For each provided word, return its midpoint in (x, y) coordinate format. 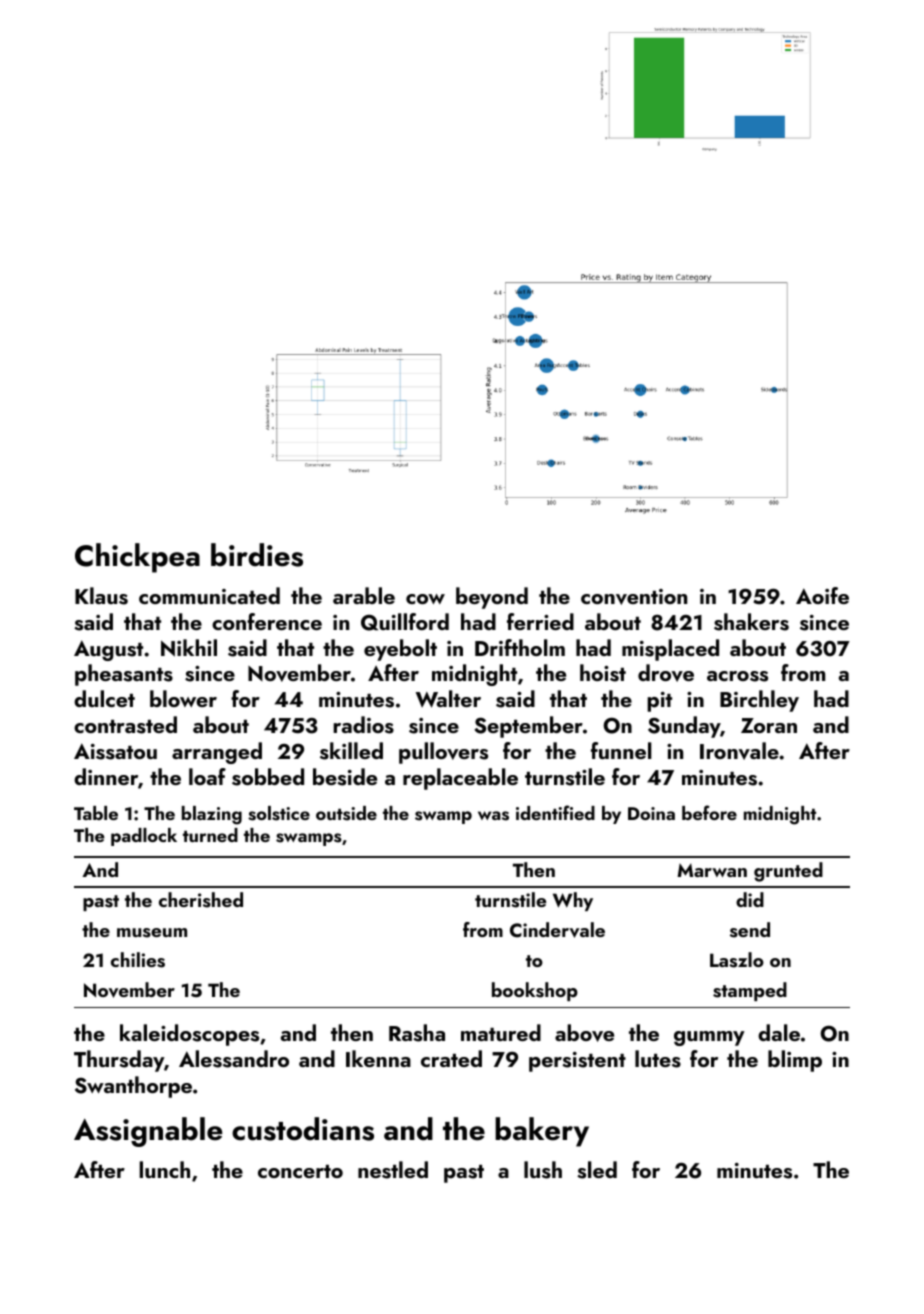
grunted (788, 872)
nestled (393, 1170)
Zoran (769, 725)
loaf (207, 776)
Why (573, 901)
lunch (164, 1169)
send (750, 930)
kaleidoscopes (189, 1035)
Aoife (822, 595)
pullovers (443, 753)
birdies (257, 555)
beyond (492, 598)
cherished (201, 900)
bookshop (535, 991)
